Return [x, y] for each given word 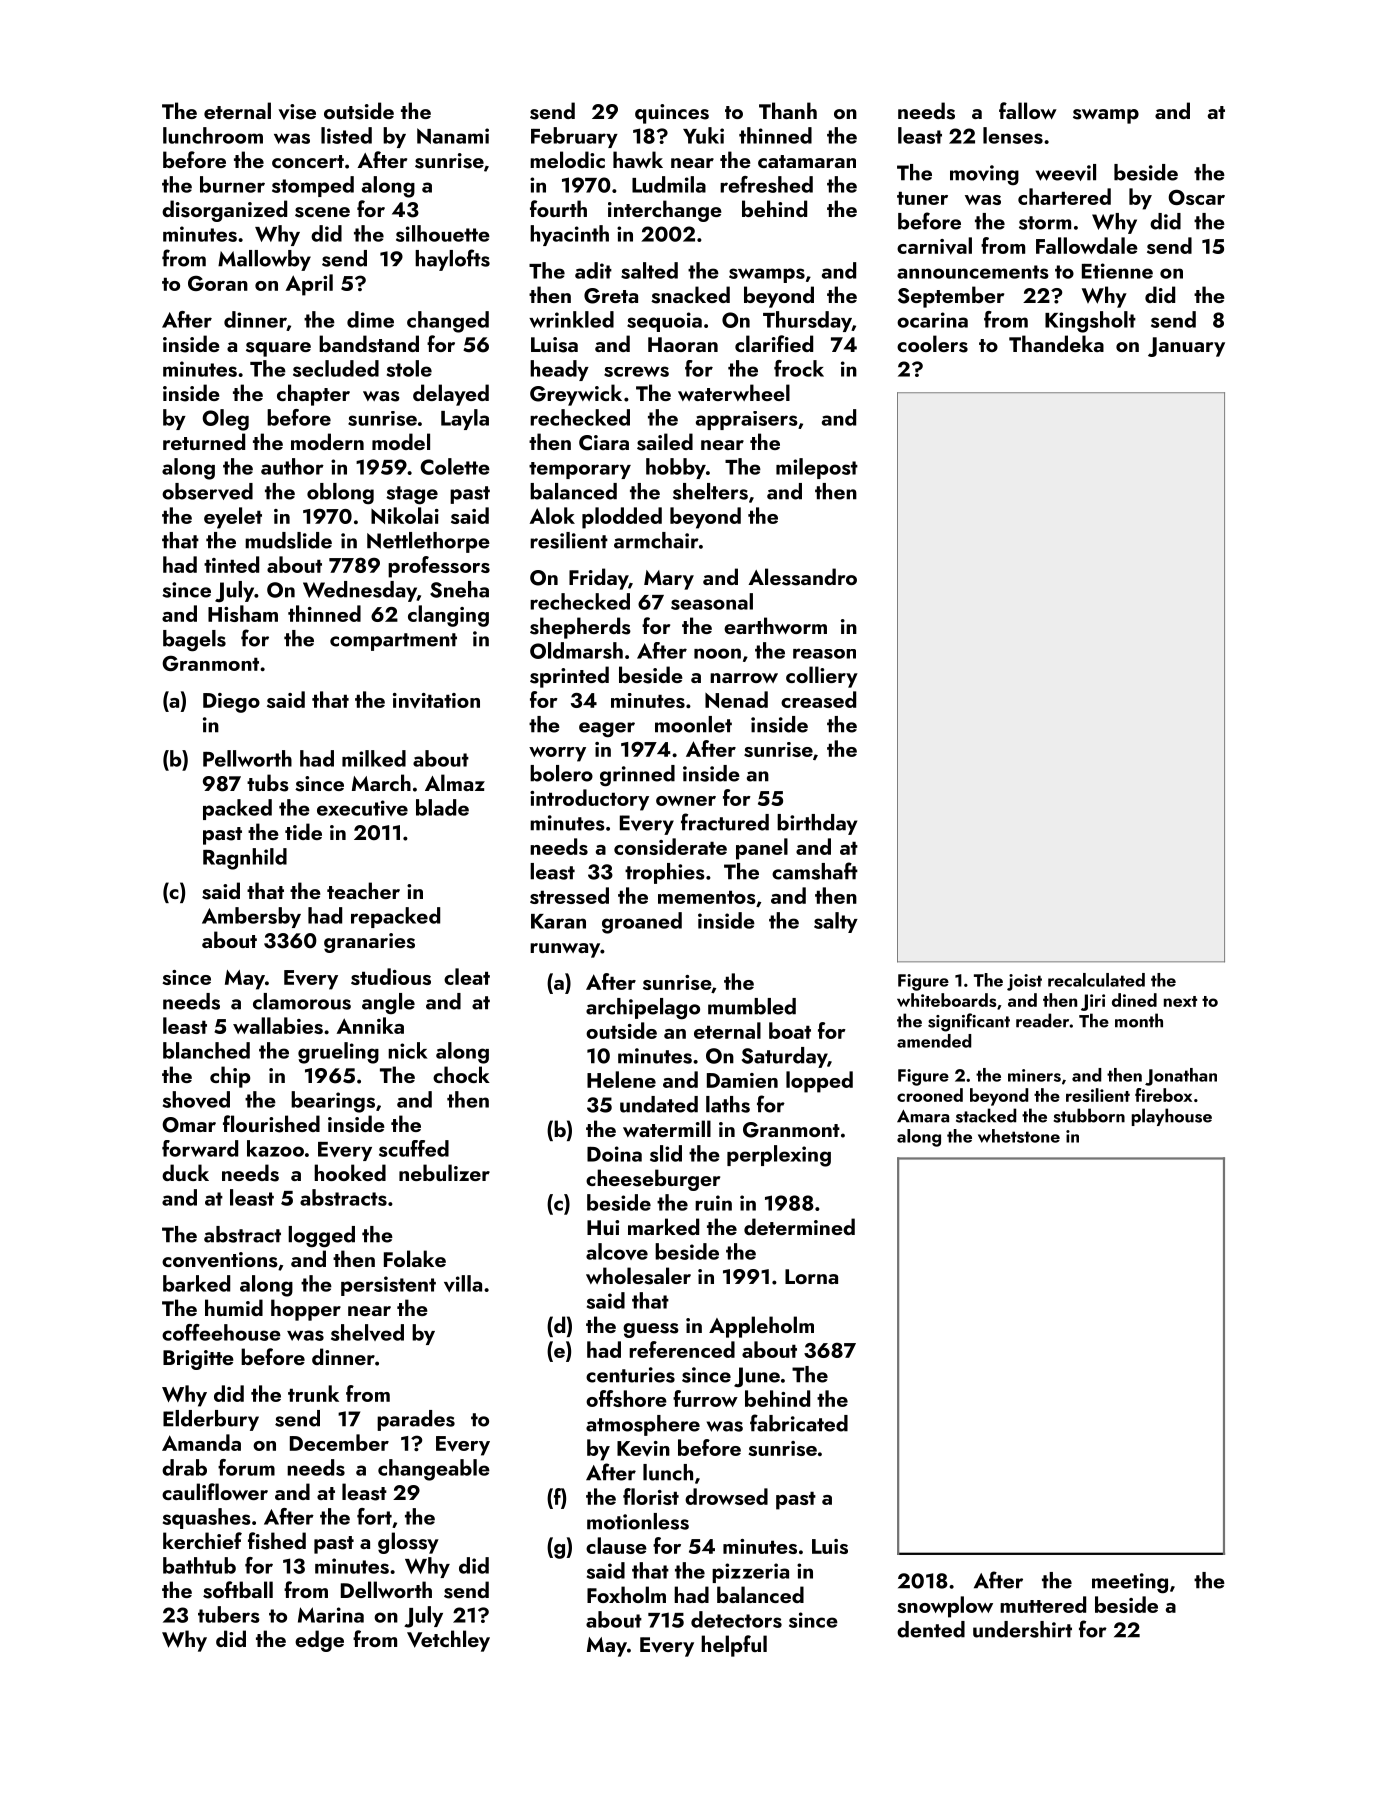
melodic [567, 159]
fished [277, 1541]
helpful [734, 1646]
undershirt [1022, 1629]
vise [297, 112]
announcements [973, 272]
